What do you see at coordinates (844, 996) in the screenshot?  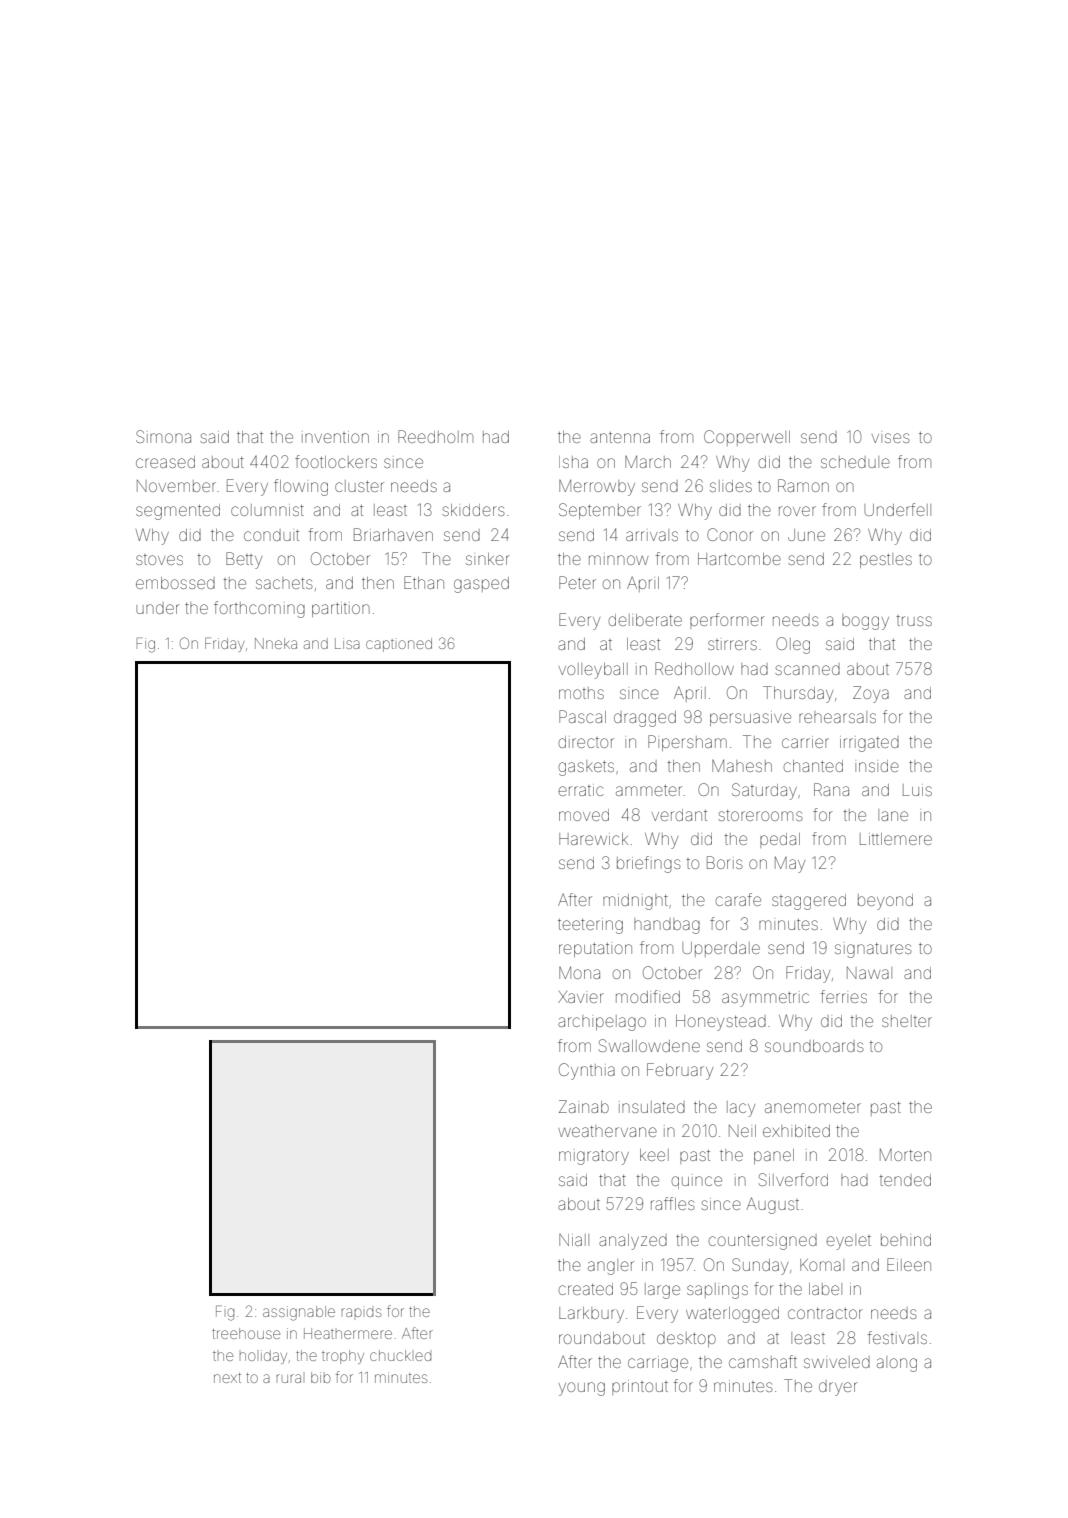 I see `ferries` at bounding box center [844, 996].
